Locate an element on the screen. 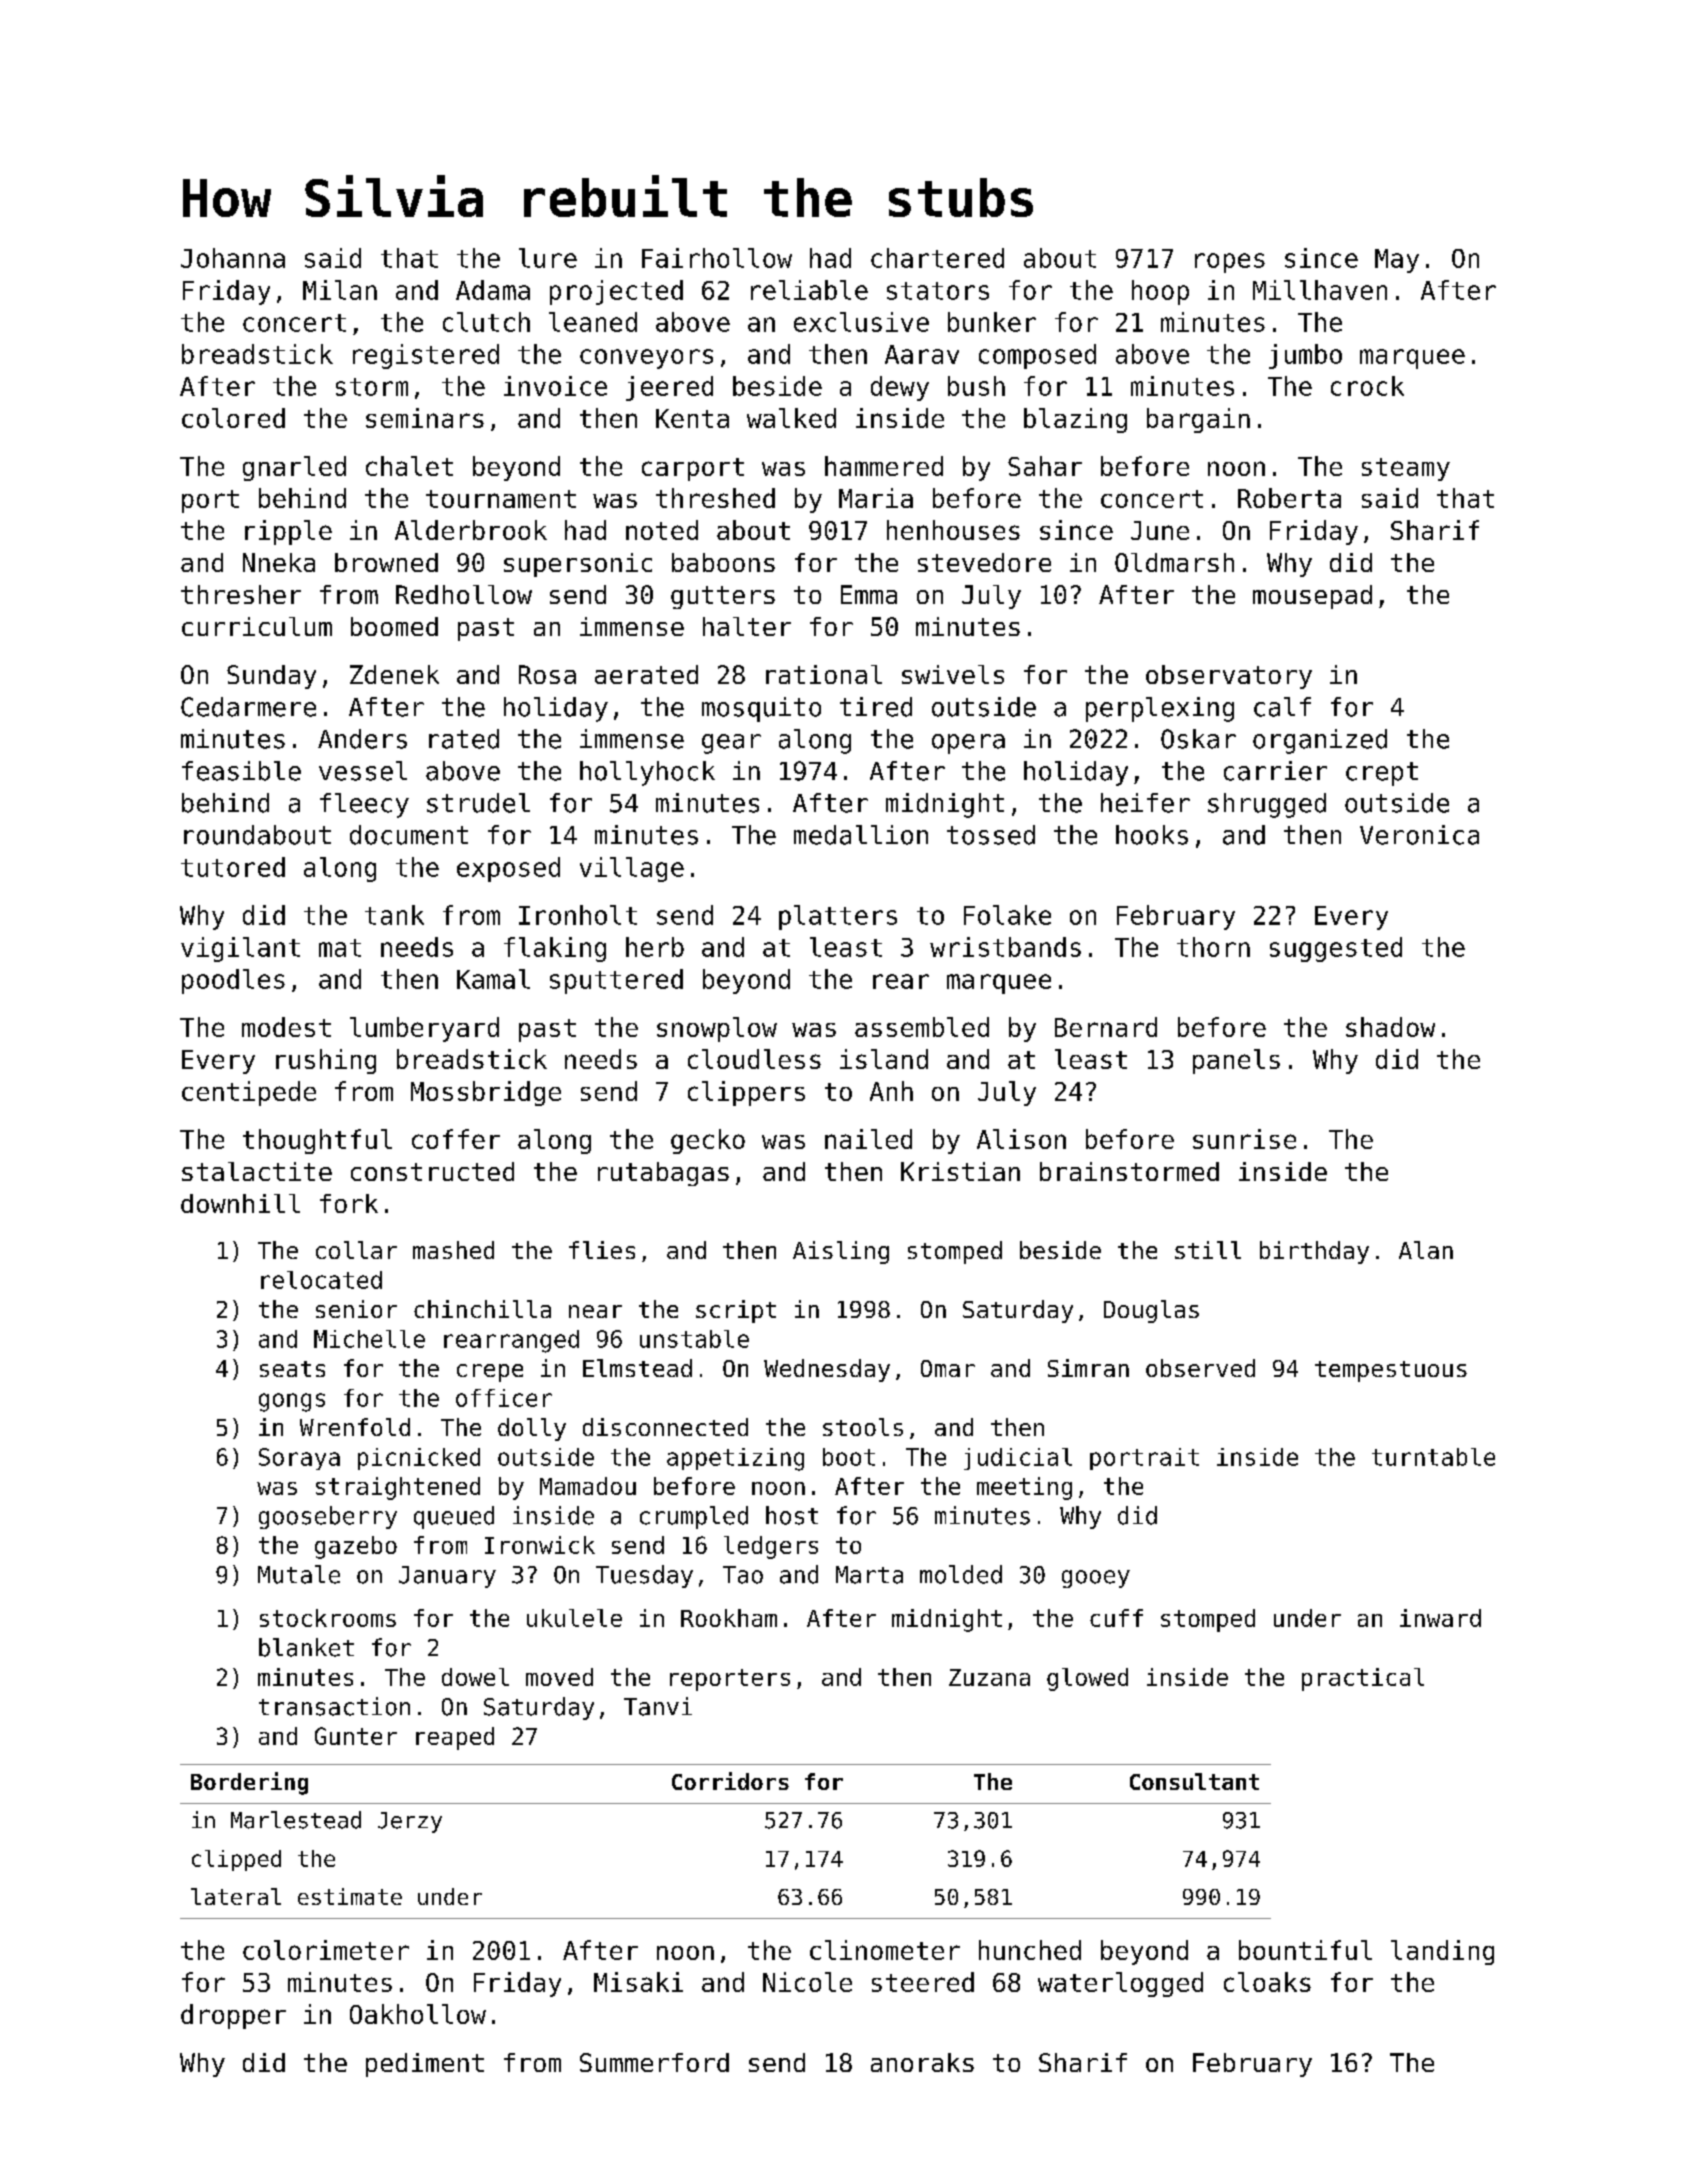 Image resolution: width=1683 pixels, height=2178 pixels. Maria is located at coordinates (876, 498).
